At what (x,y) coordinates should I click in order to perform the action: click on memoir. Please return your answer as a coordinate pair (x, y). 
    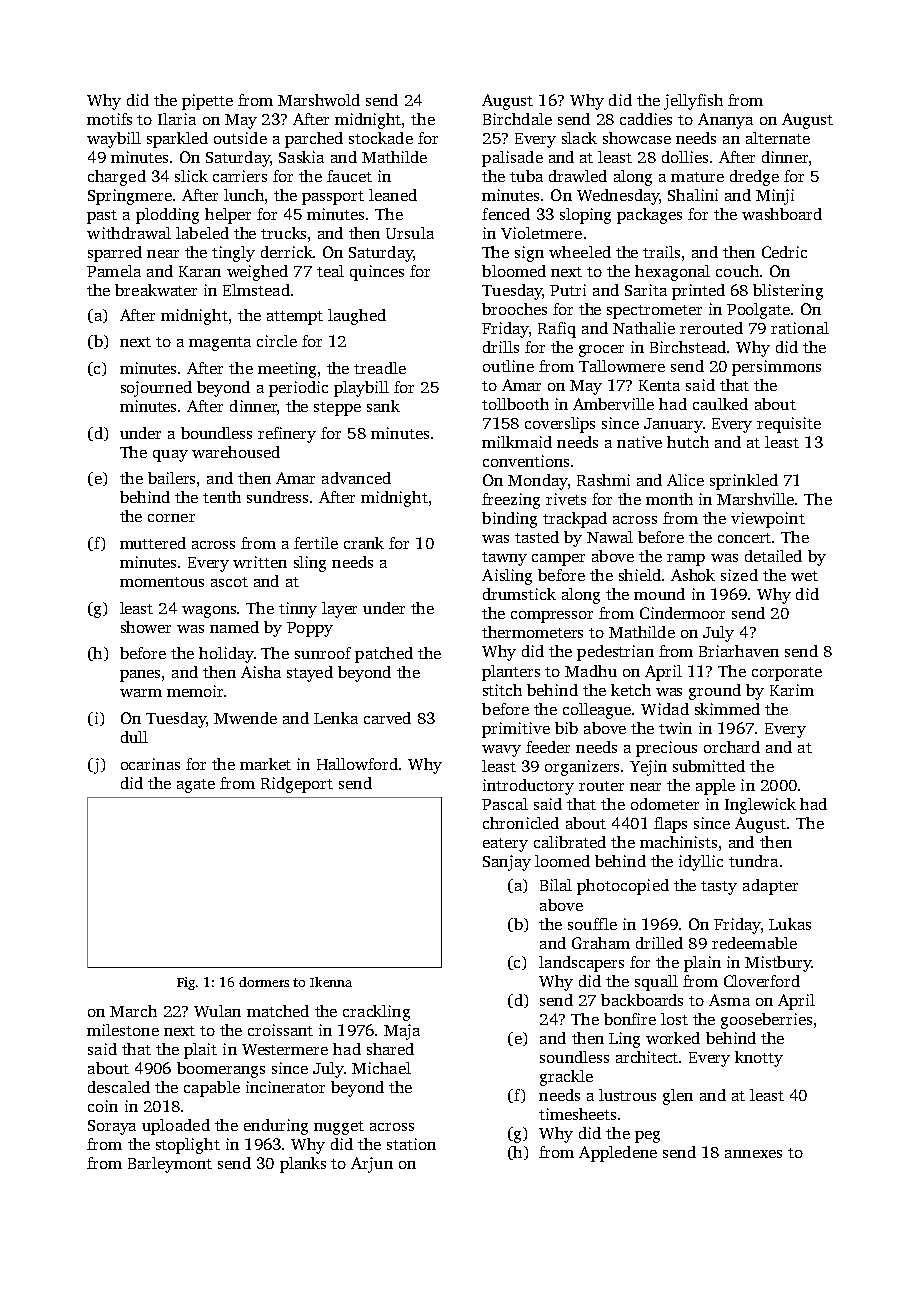
    Looking at the image, I should click on (195, 691).
